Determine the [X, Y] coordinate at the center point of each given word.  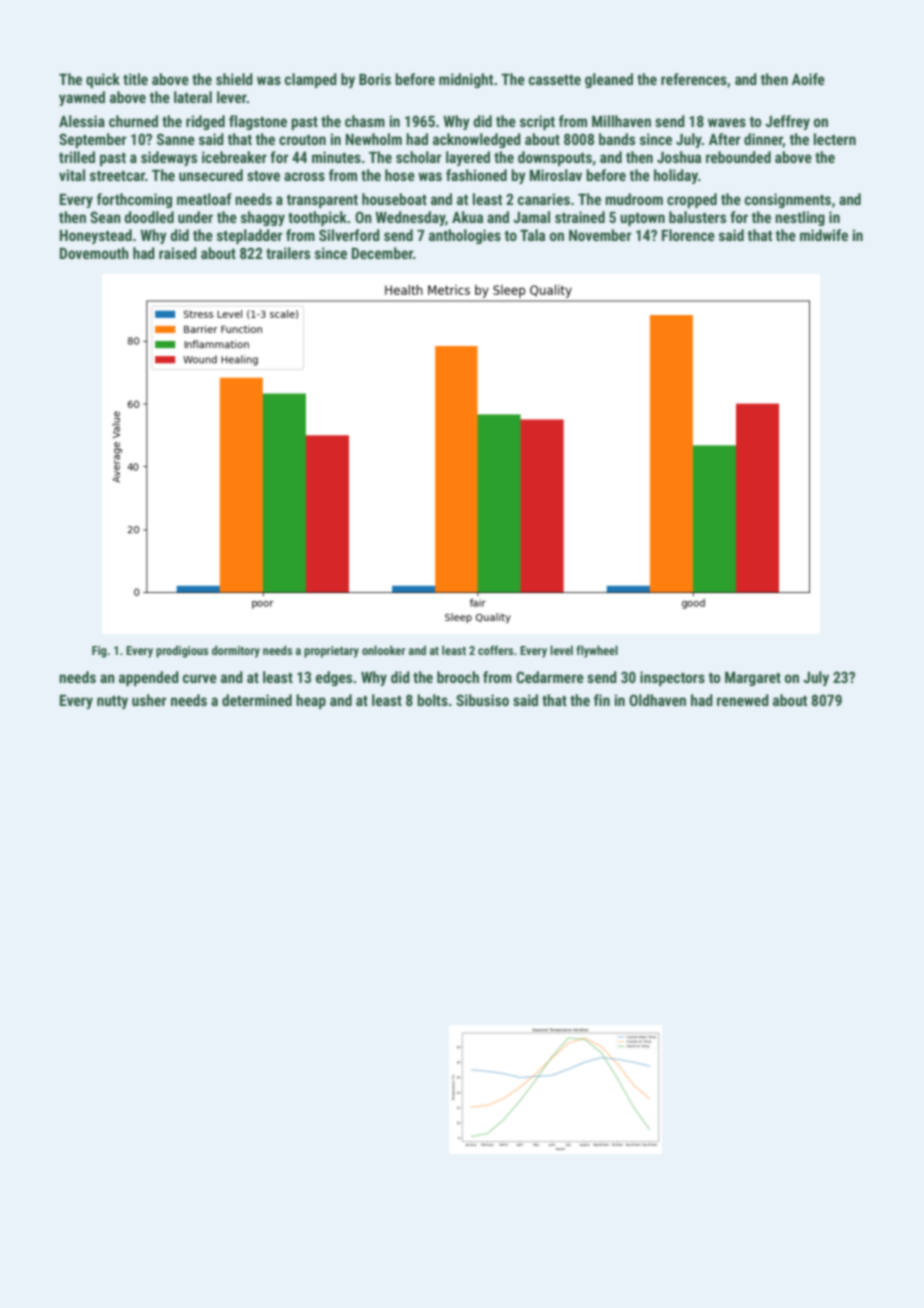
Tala [532, 235]
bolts [432, 700]
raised [178, 253]
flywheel [597, 651]
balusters [697, 217]
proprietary [331, 652]
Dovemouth [94, 253]
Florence [688, 235]
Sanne [176, 139]
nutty [112, 702]
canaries [544, 199]
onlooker [384, 650]
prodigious [182, 651]
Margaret [753, 678]
